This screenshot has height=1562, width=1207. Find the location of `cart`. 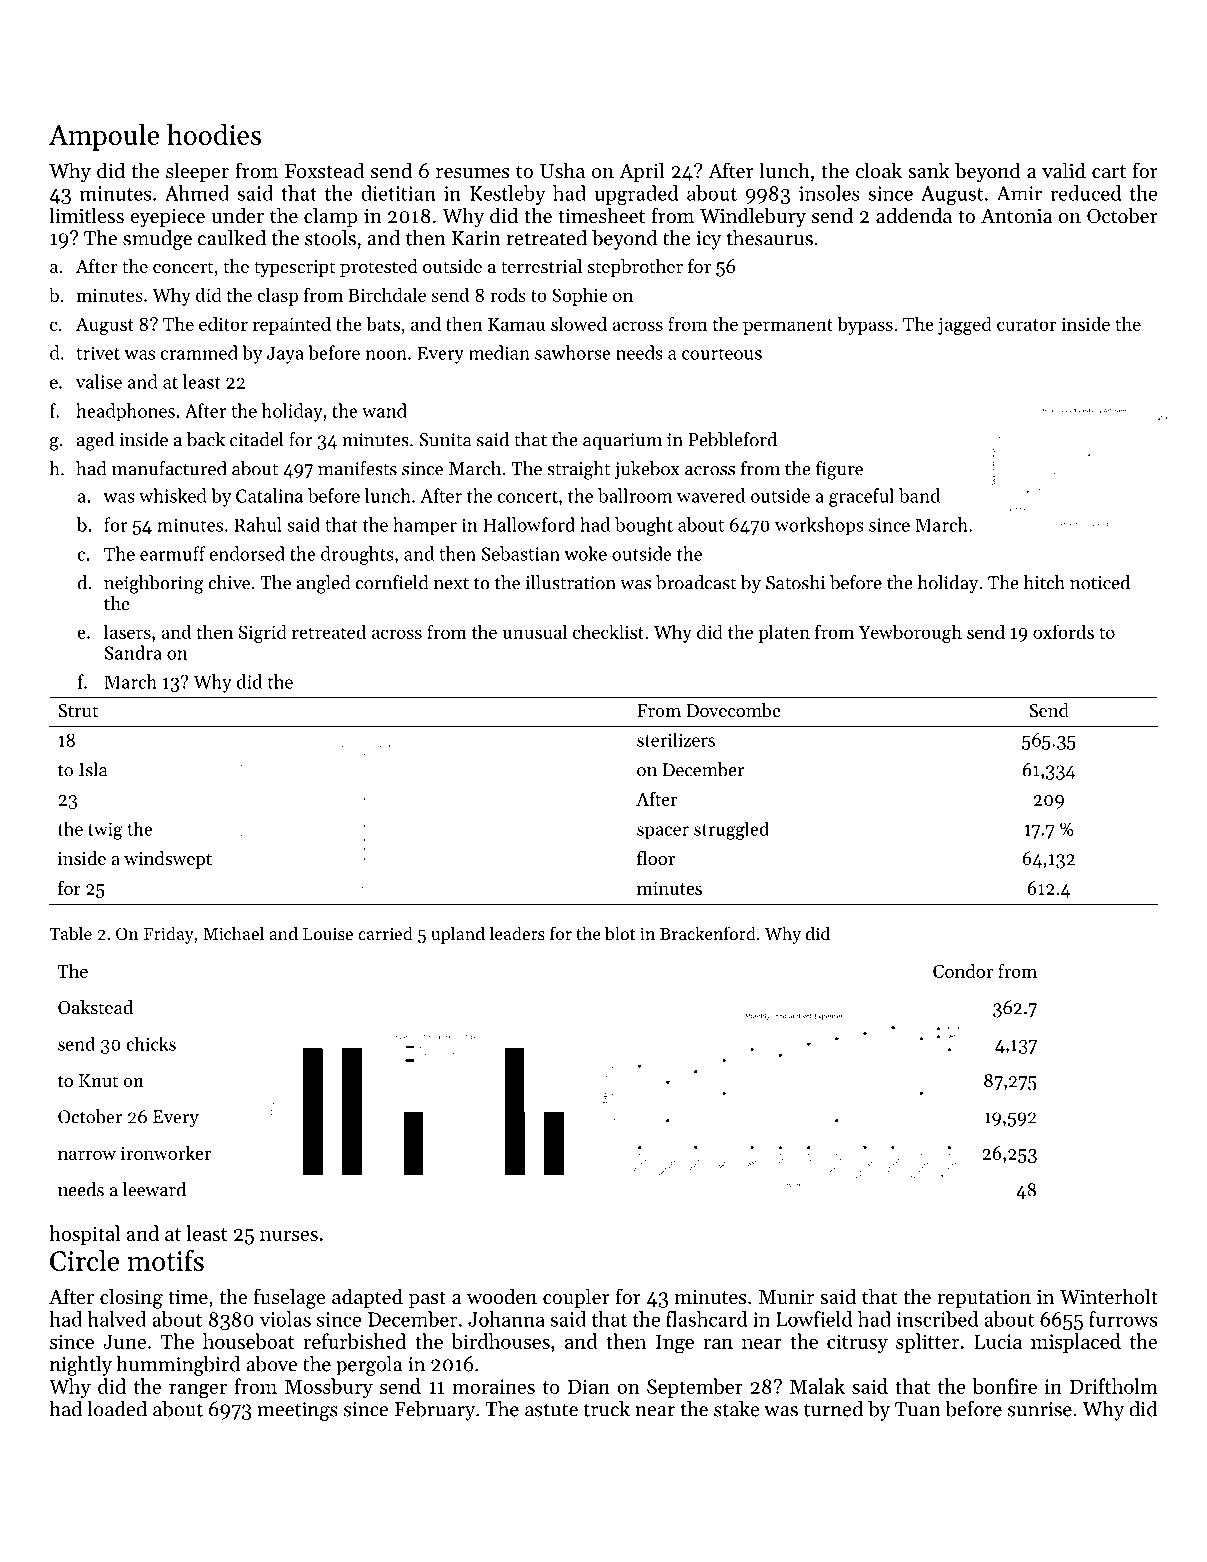

cart is located at coordinates (1109, 172).
